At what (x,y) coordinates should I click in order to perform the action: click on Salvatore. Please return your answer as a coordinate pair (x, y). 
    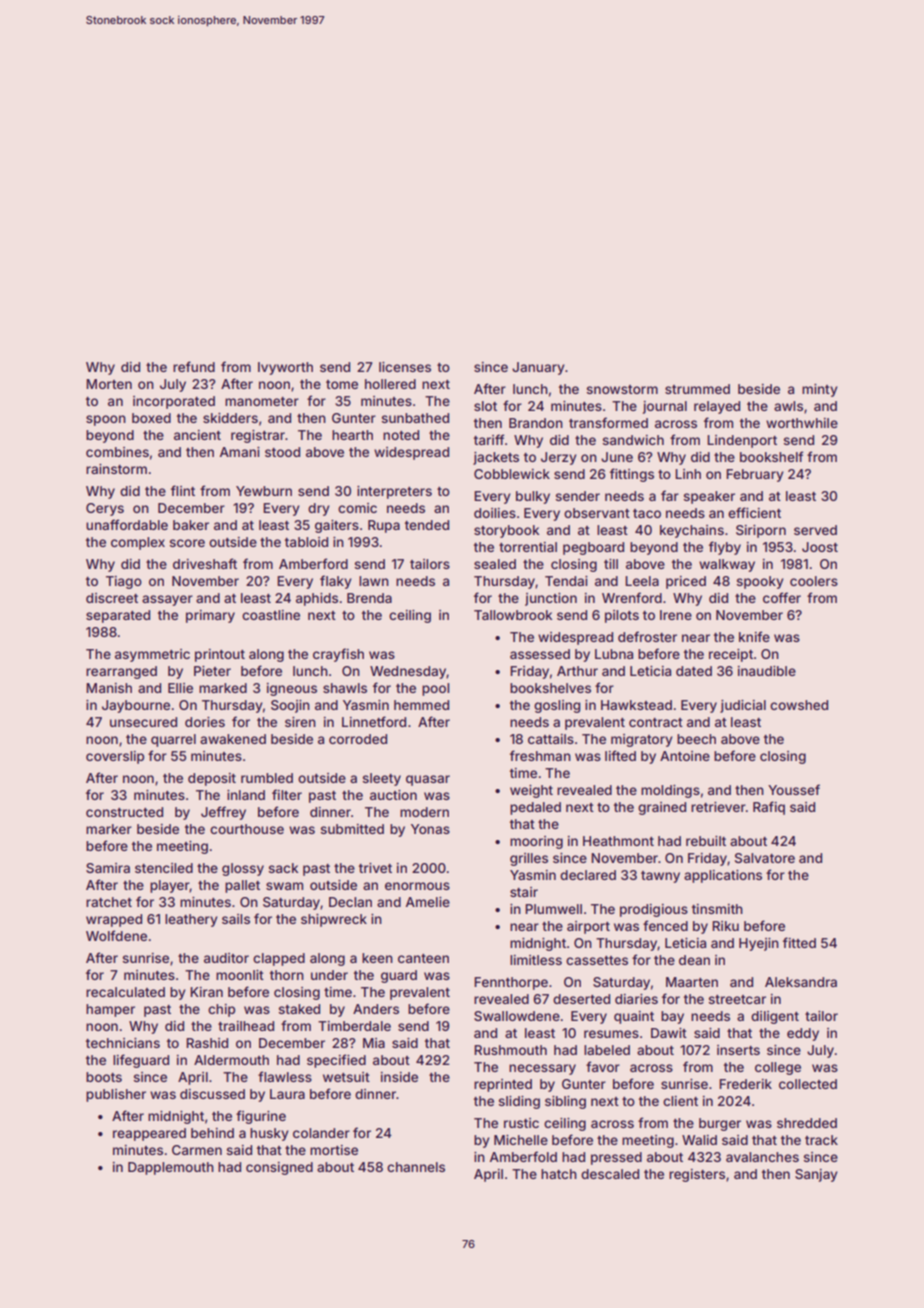
    Looking at the image, I should click on (765, 858).
